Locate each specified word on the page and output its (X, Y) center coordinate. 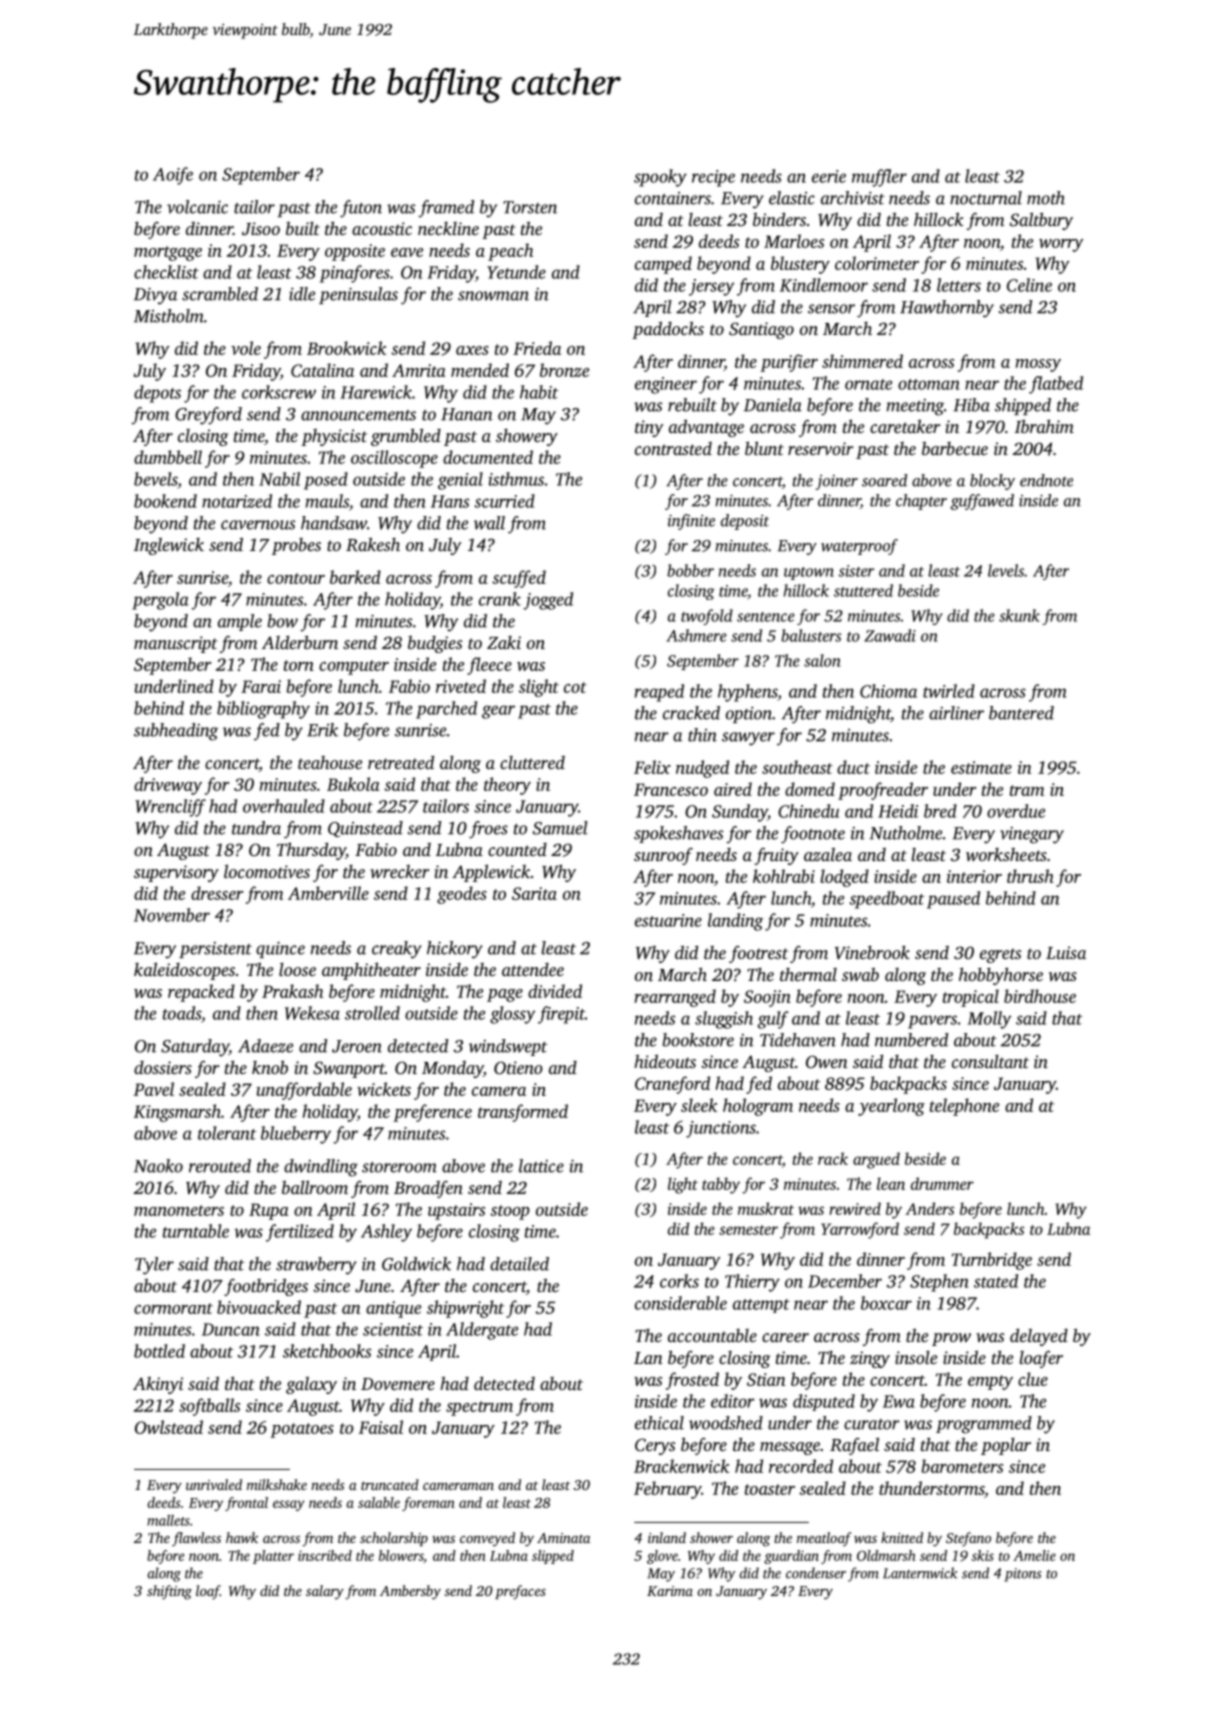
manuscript (175, 644)
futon (361, 209)
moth (1046, 198)
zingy (870, 1359)
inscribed (325, 1555)
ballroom (315, 1187)
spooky (660, 178)
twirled (949, 691)
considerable (681, 1303)
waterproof (859, 547)
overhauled (284, 806)
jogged (548, 601)
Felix (652, 767)
